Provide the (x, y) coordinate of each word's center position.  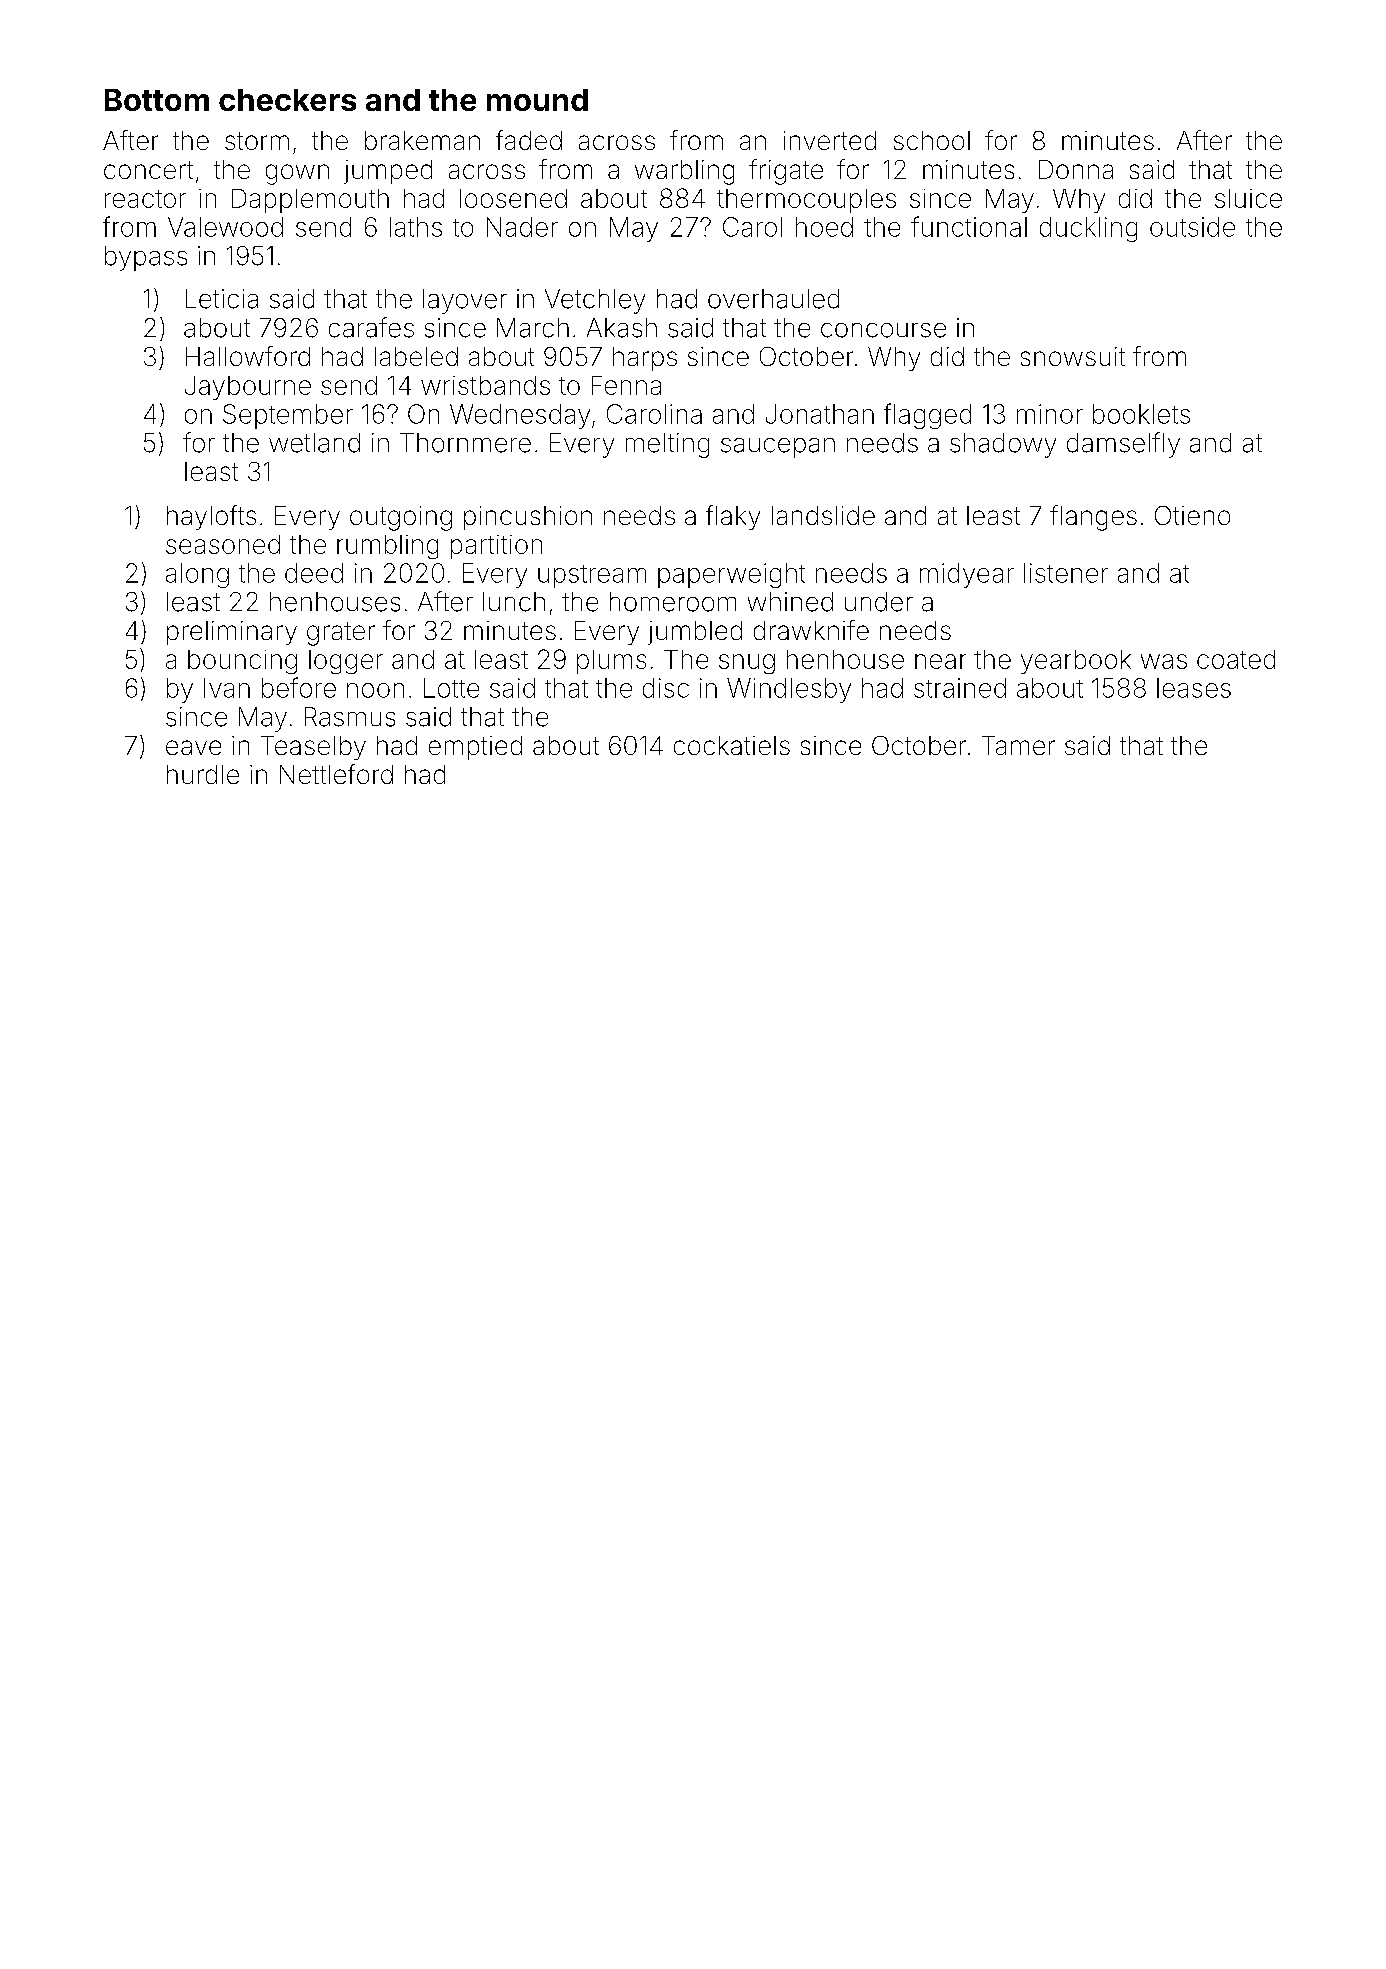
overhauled (773, 299)
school (932, 140)
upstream (592, 576)
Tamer (1018, 745)
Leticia (222, 299)
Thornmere (465, 443)
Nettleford (336, 774)
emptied (475, 748)
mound (537, 100)
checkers (287, 100)
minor (1050, 414)
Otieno (1192, 515)
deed (314, 573)
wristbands (485, 385)
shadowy (1003, 445)
